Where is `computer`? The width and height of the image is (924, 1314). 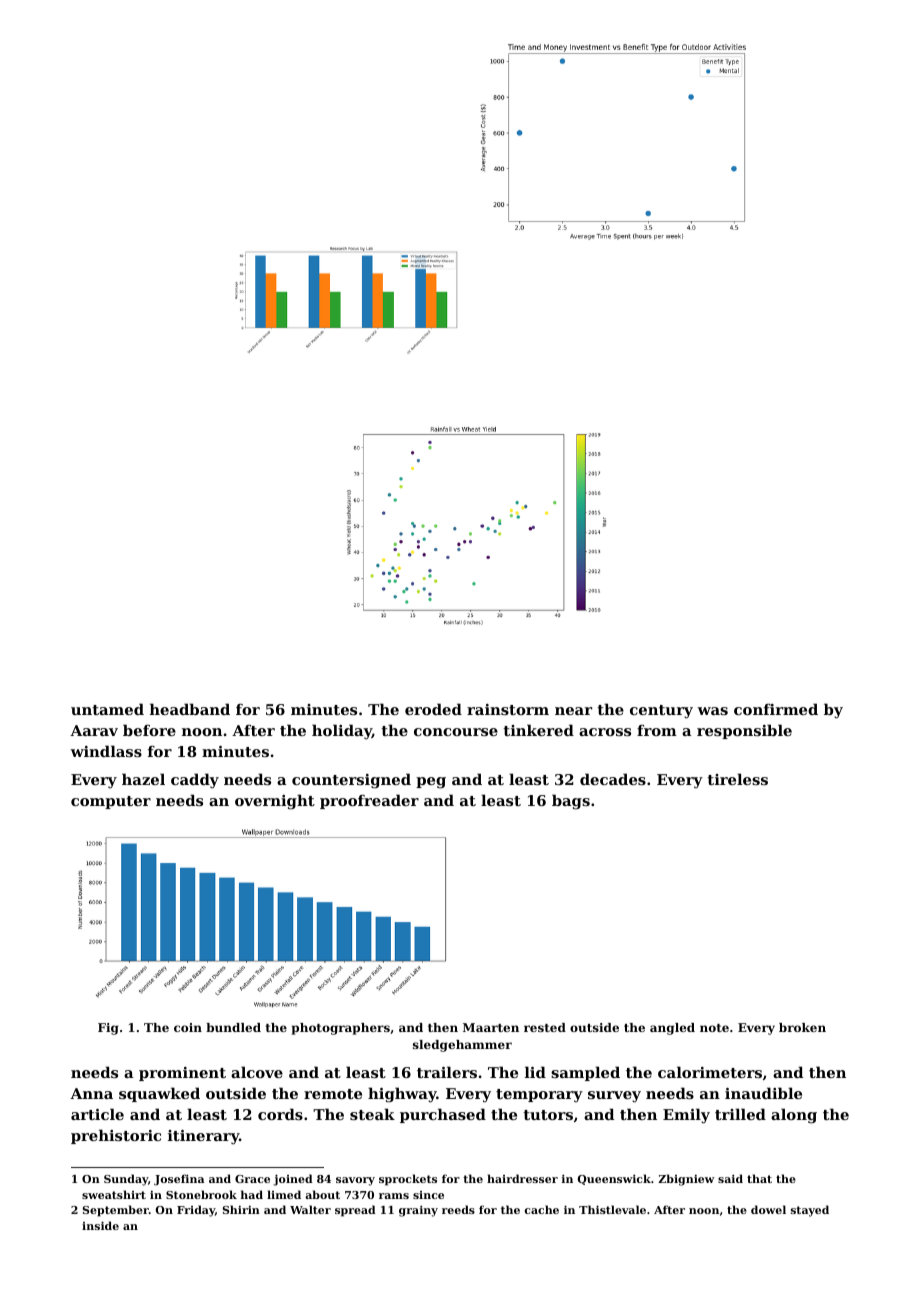
computer is located at coordinates (111, 802).
